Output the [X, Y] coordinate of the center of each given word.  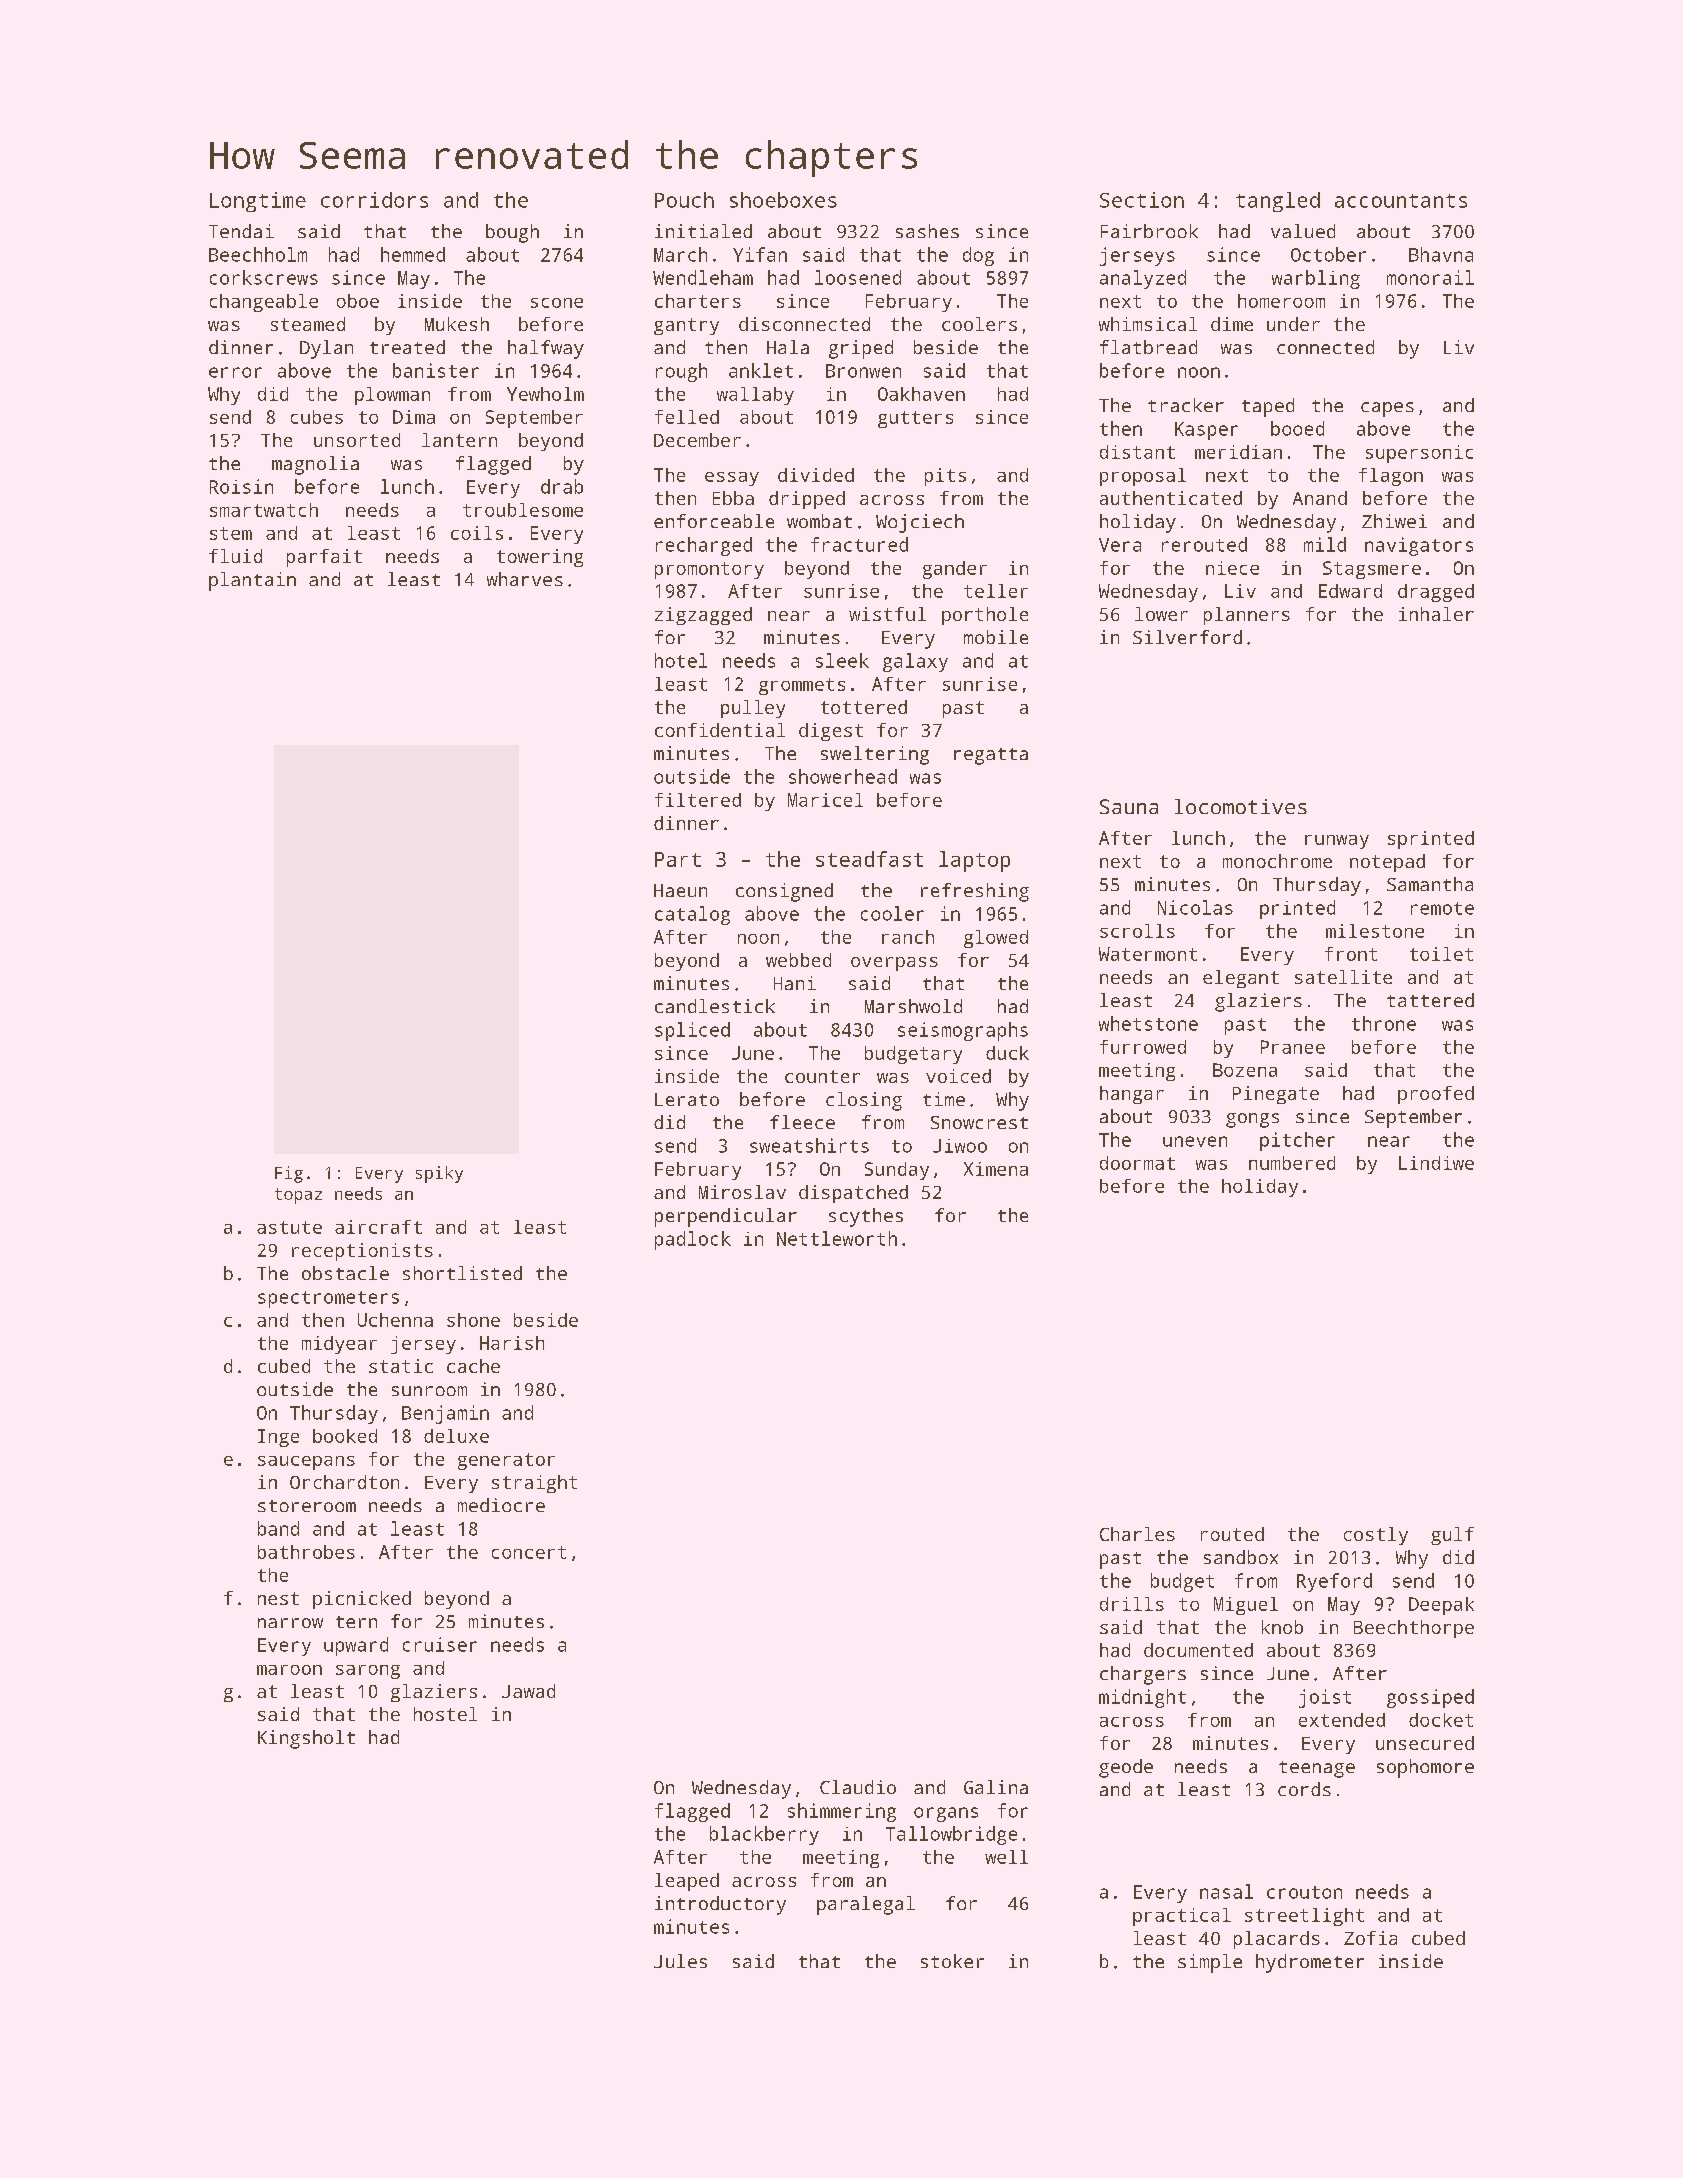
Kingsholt [306, 1739]
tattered [1430, 1000]
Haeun [680, 890]
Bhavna [1441, 254]
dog [978, 256]
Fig [289, 1174]
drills [1132, 1604]
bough [512, 233]
